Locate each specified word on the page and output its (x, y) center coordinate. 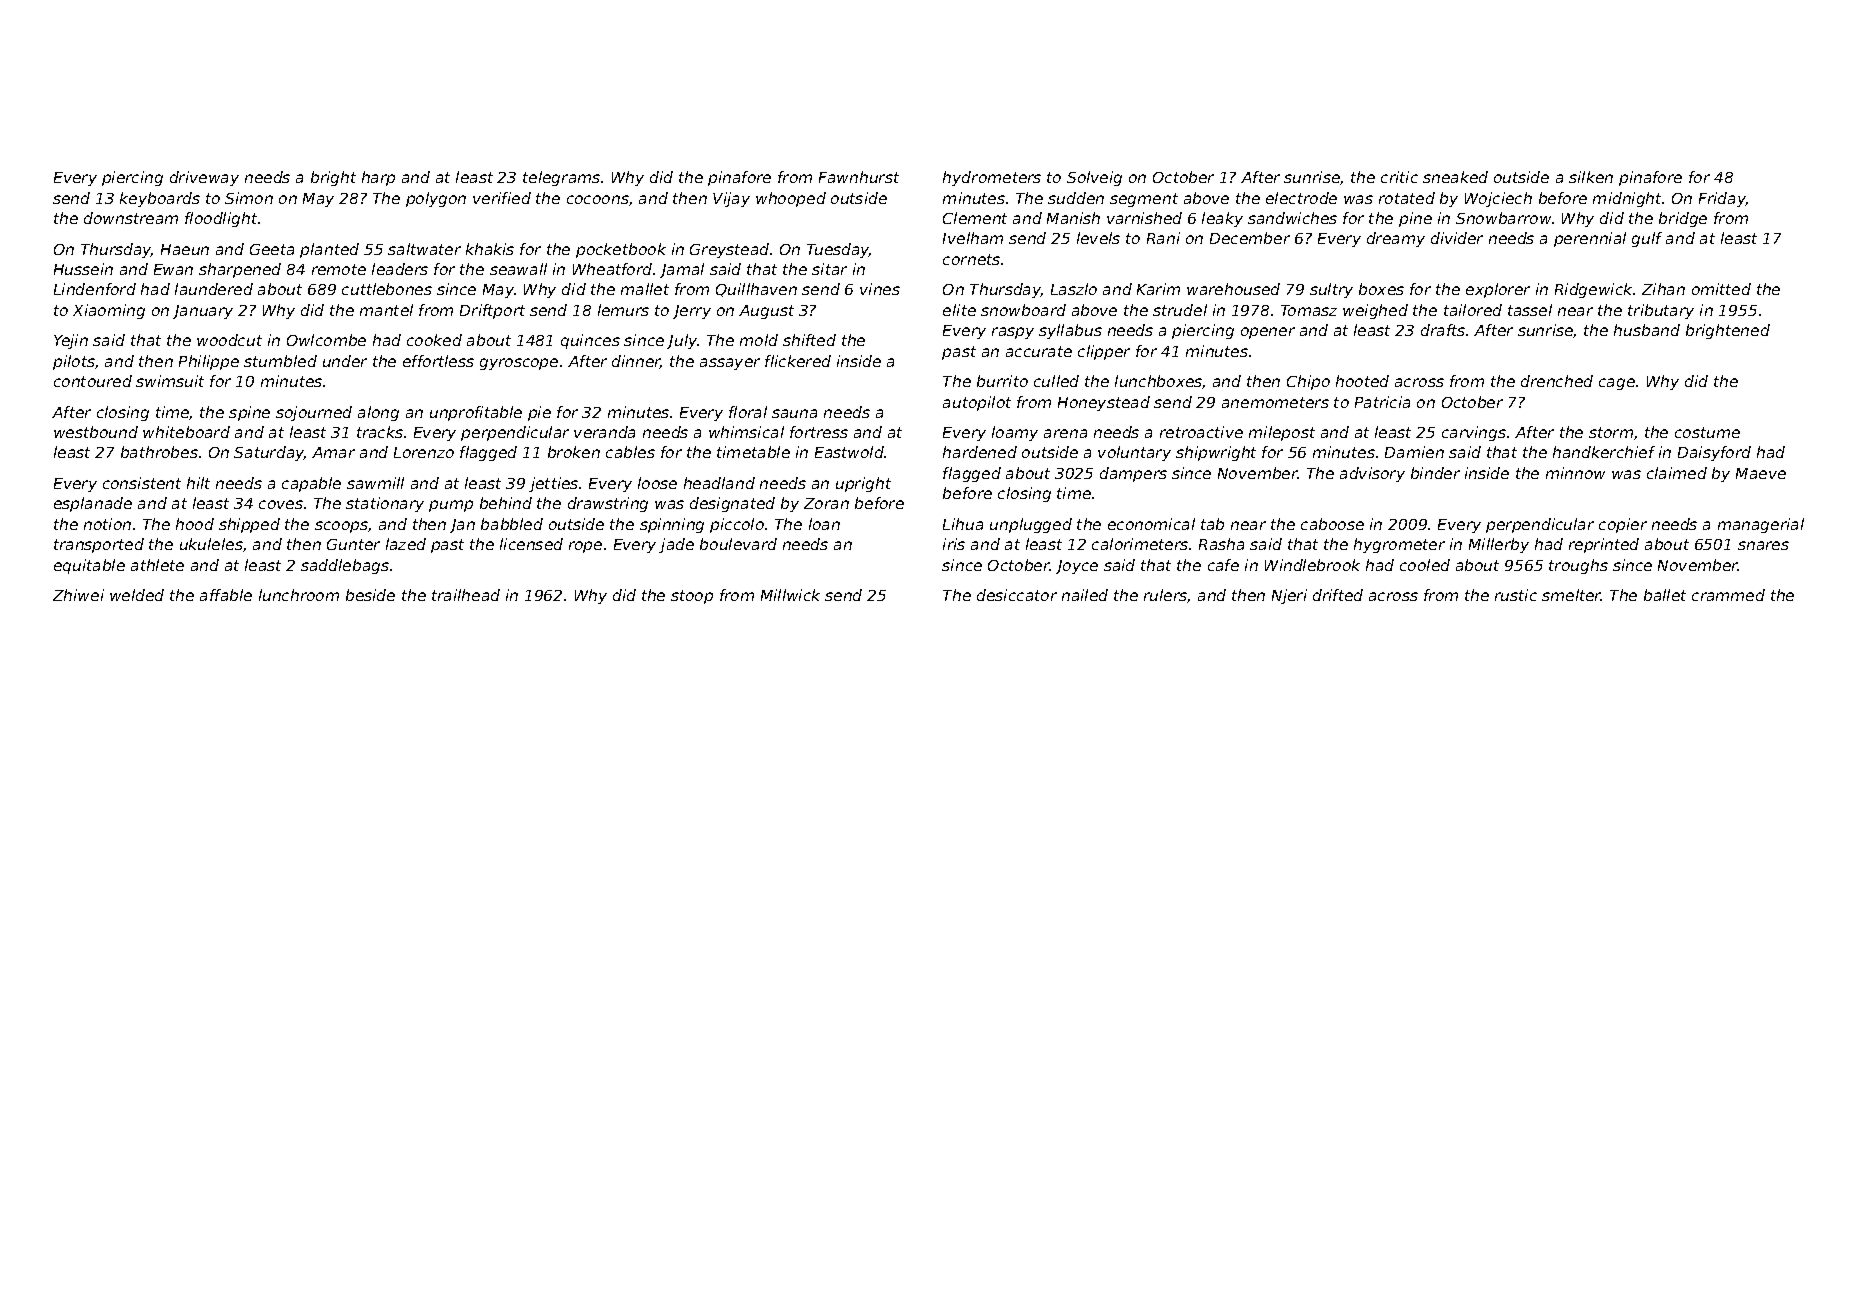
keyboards (160, 199)
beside (370, 595)
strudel (1180, 310)
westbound (96, 432)
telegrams (561, 178)
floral (748, 412)
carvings (1474, 433)
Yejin (71, 341)
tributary (1661, 311)
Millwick (790, 595)
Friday (1722, 199)
